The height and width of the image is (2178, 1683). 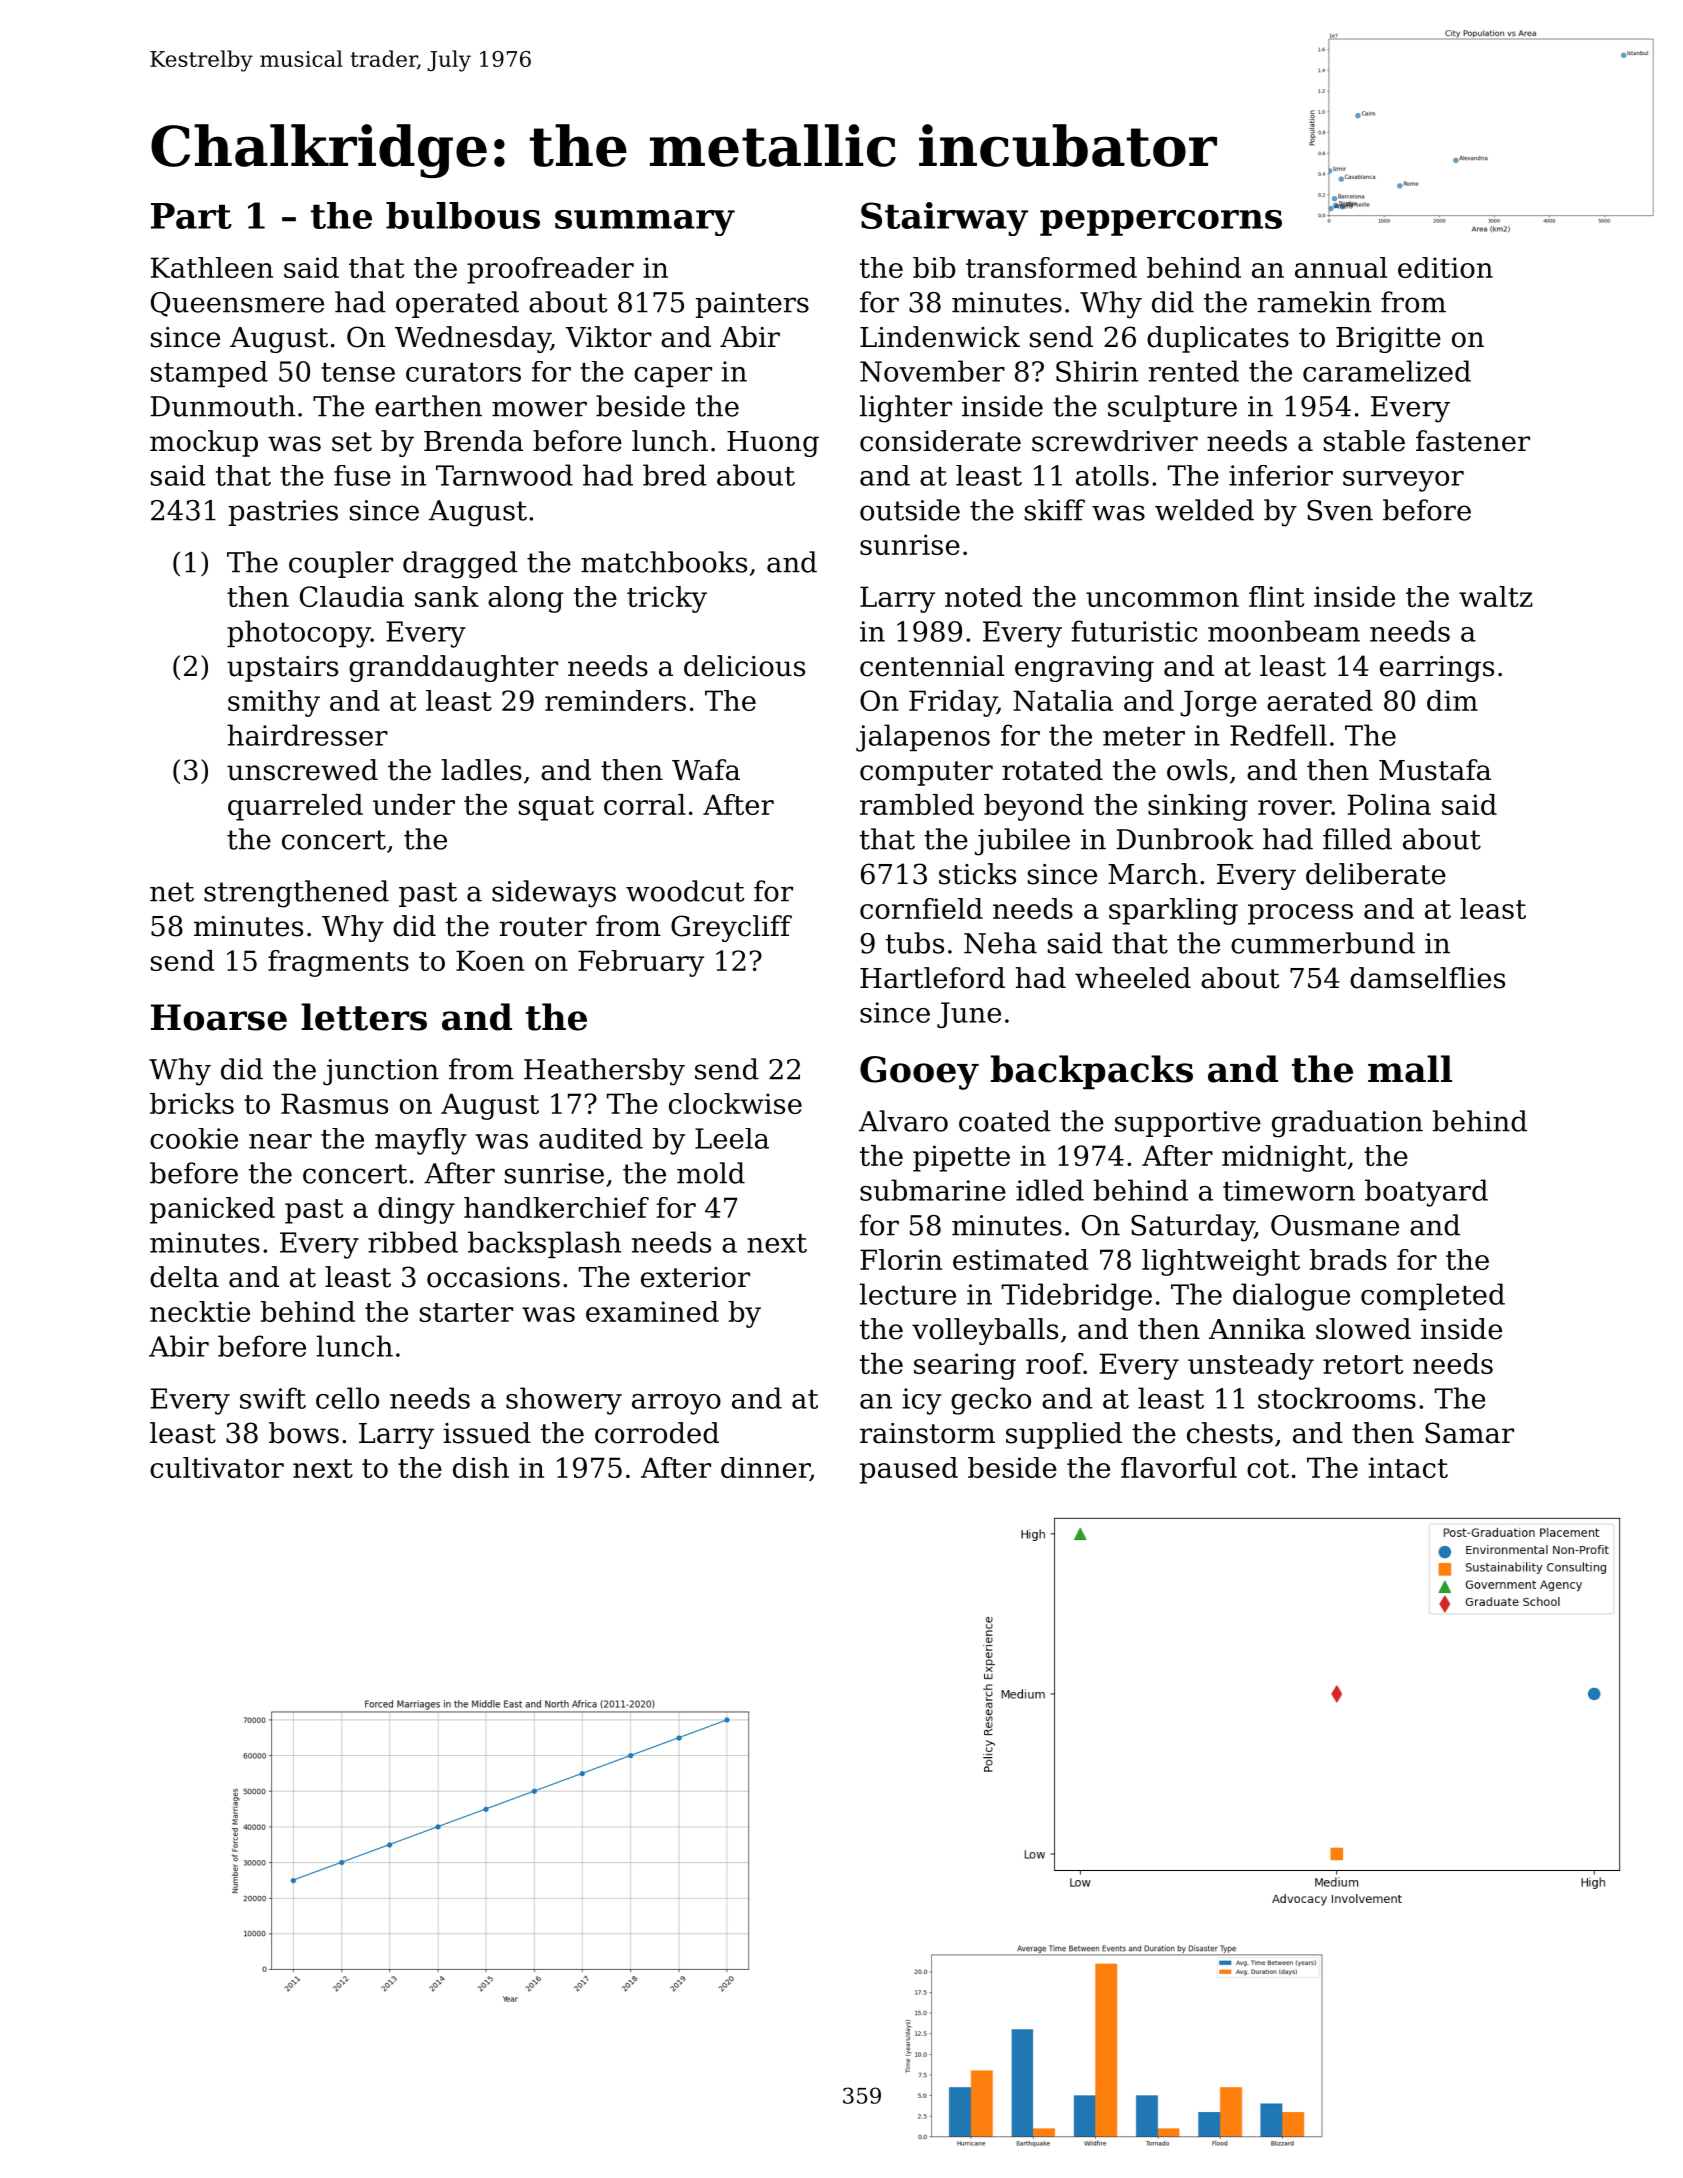 What do you see at coordinates (1268, 1468) in the image?
I see `cot` at bounding box center [1268, 1468].
